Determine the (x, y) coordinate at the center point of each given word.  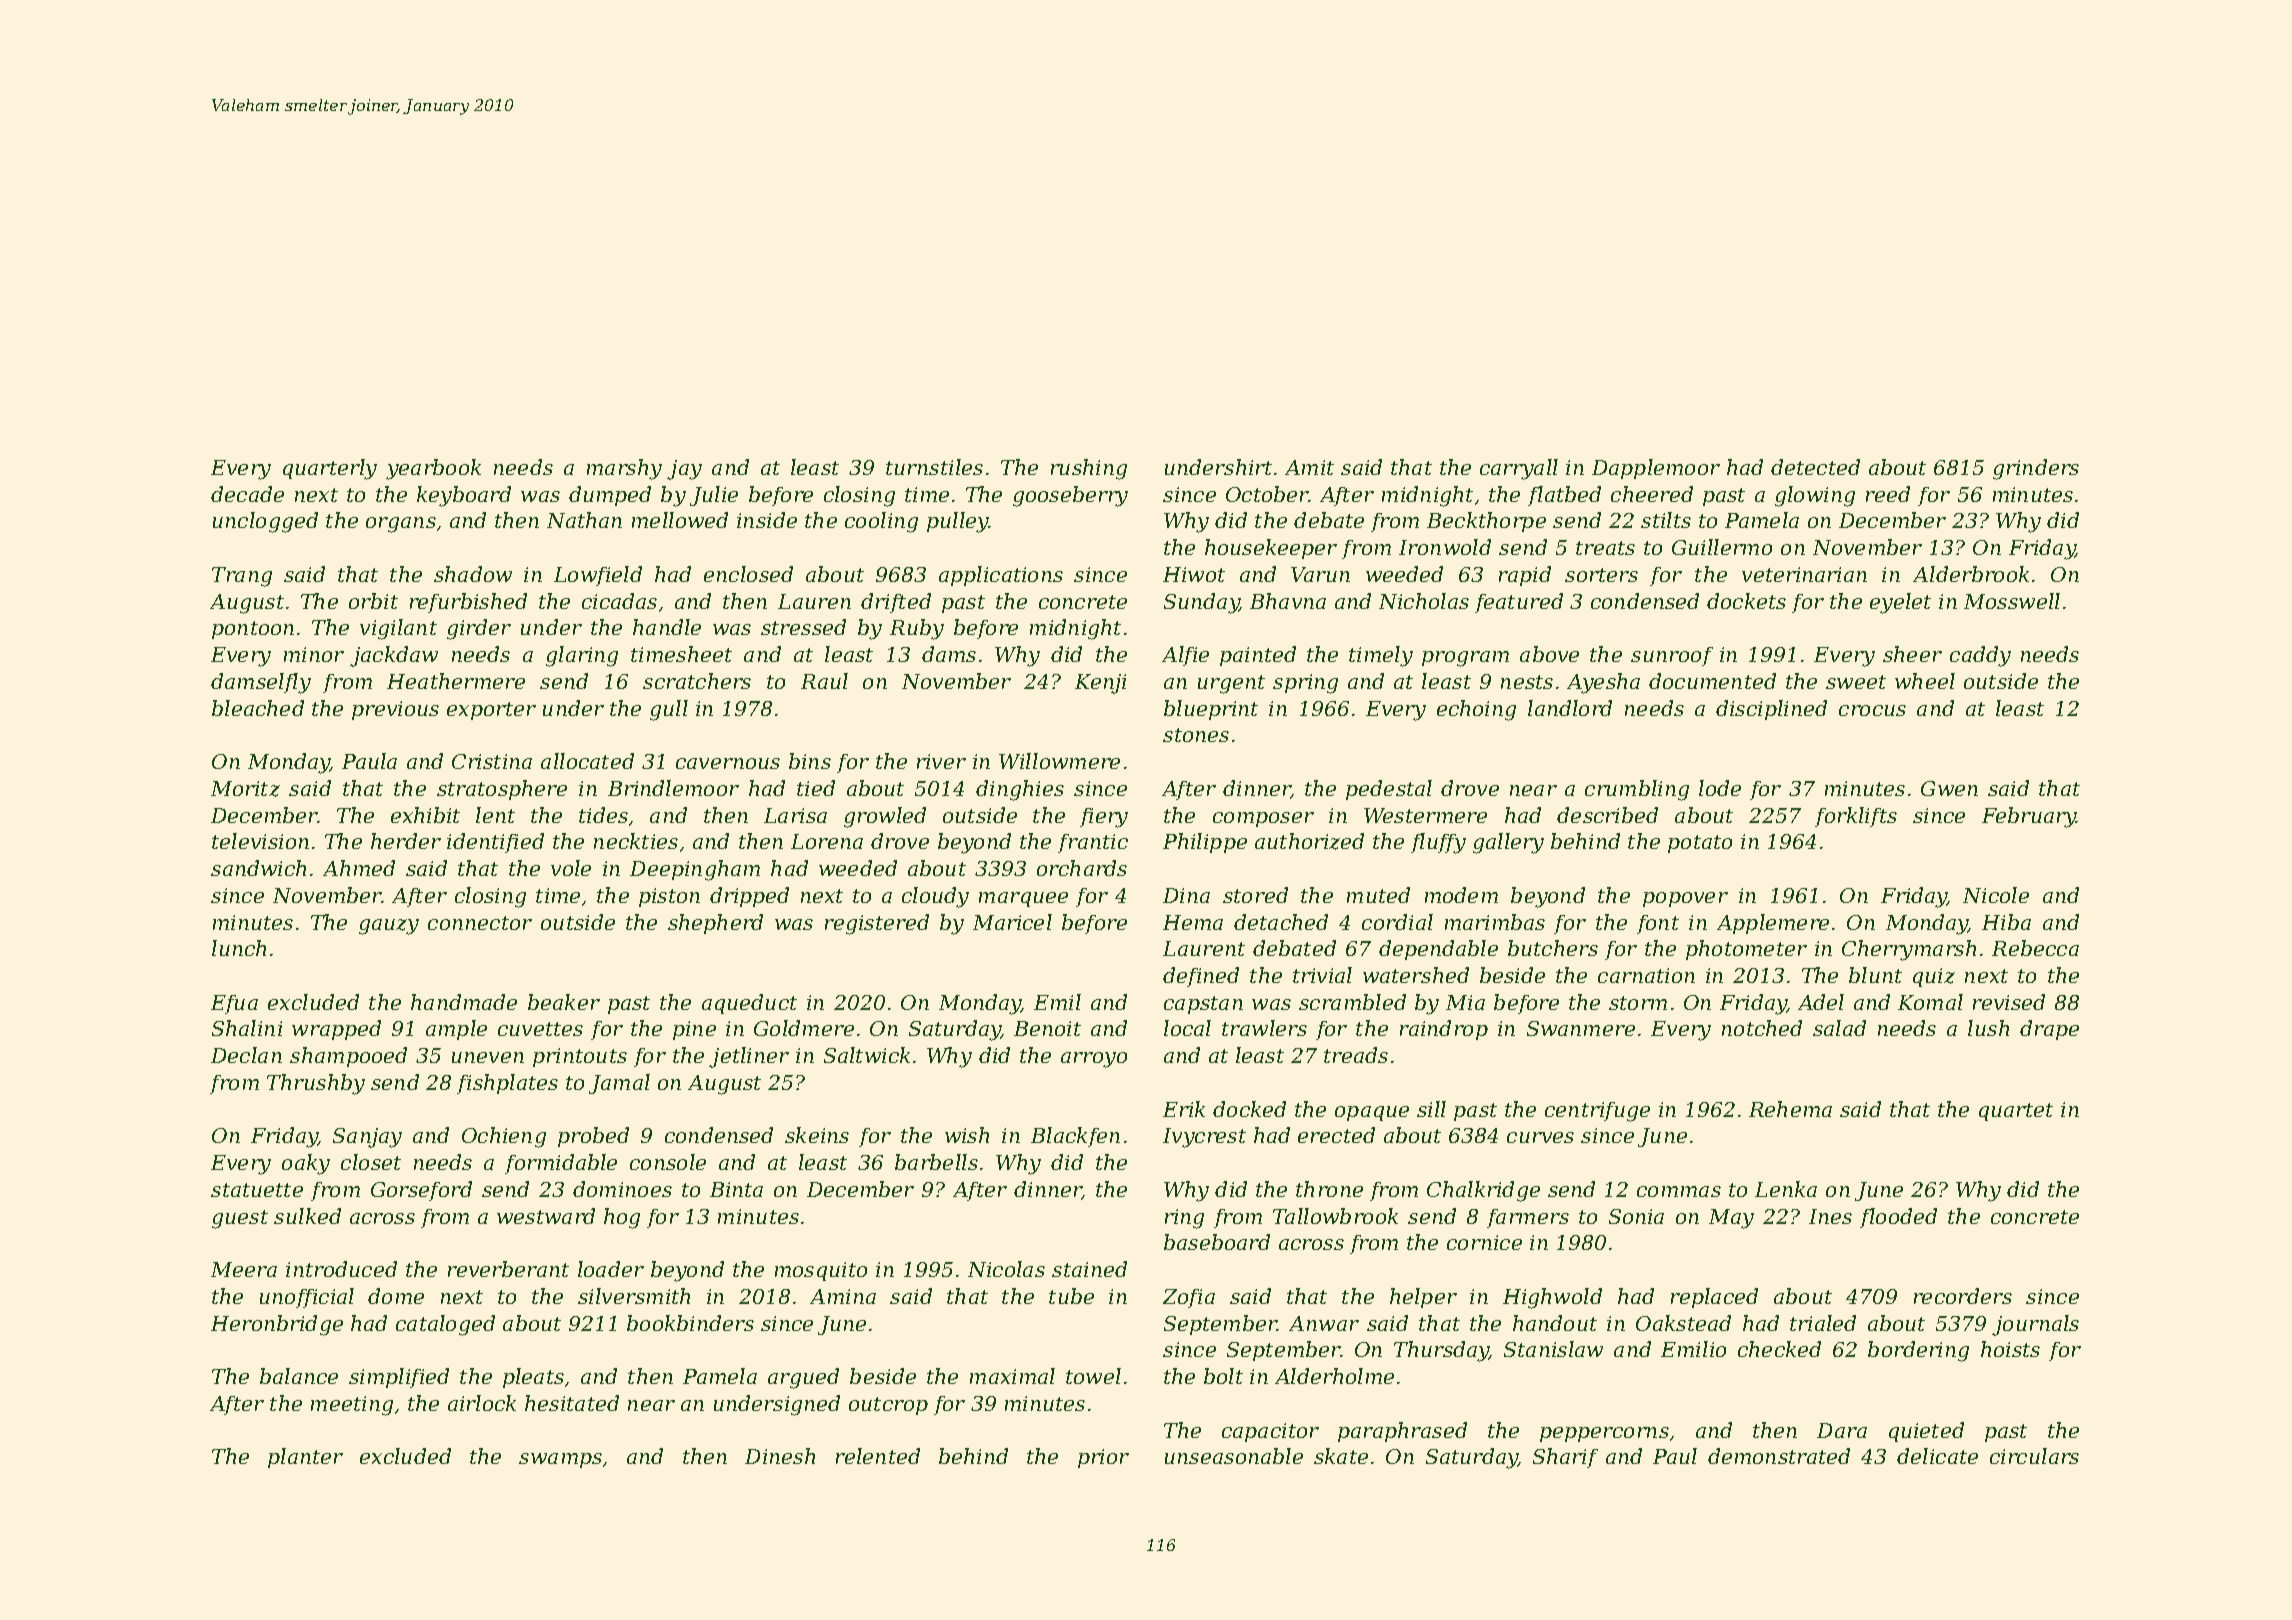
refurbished (468, 603)
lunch (239, 948)
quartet (2016, 1112)
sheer (1912, 654)
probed (593, 1137)
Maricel (1012, 922)
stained (1089, 1269)
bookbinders (690, 1323)
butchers (1553, 948)
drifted (896, 603)
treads (1356, 1055)
